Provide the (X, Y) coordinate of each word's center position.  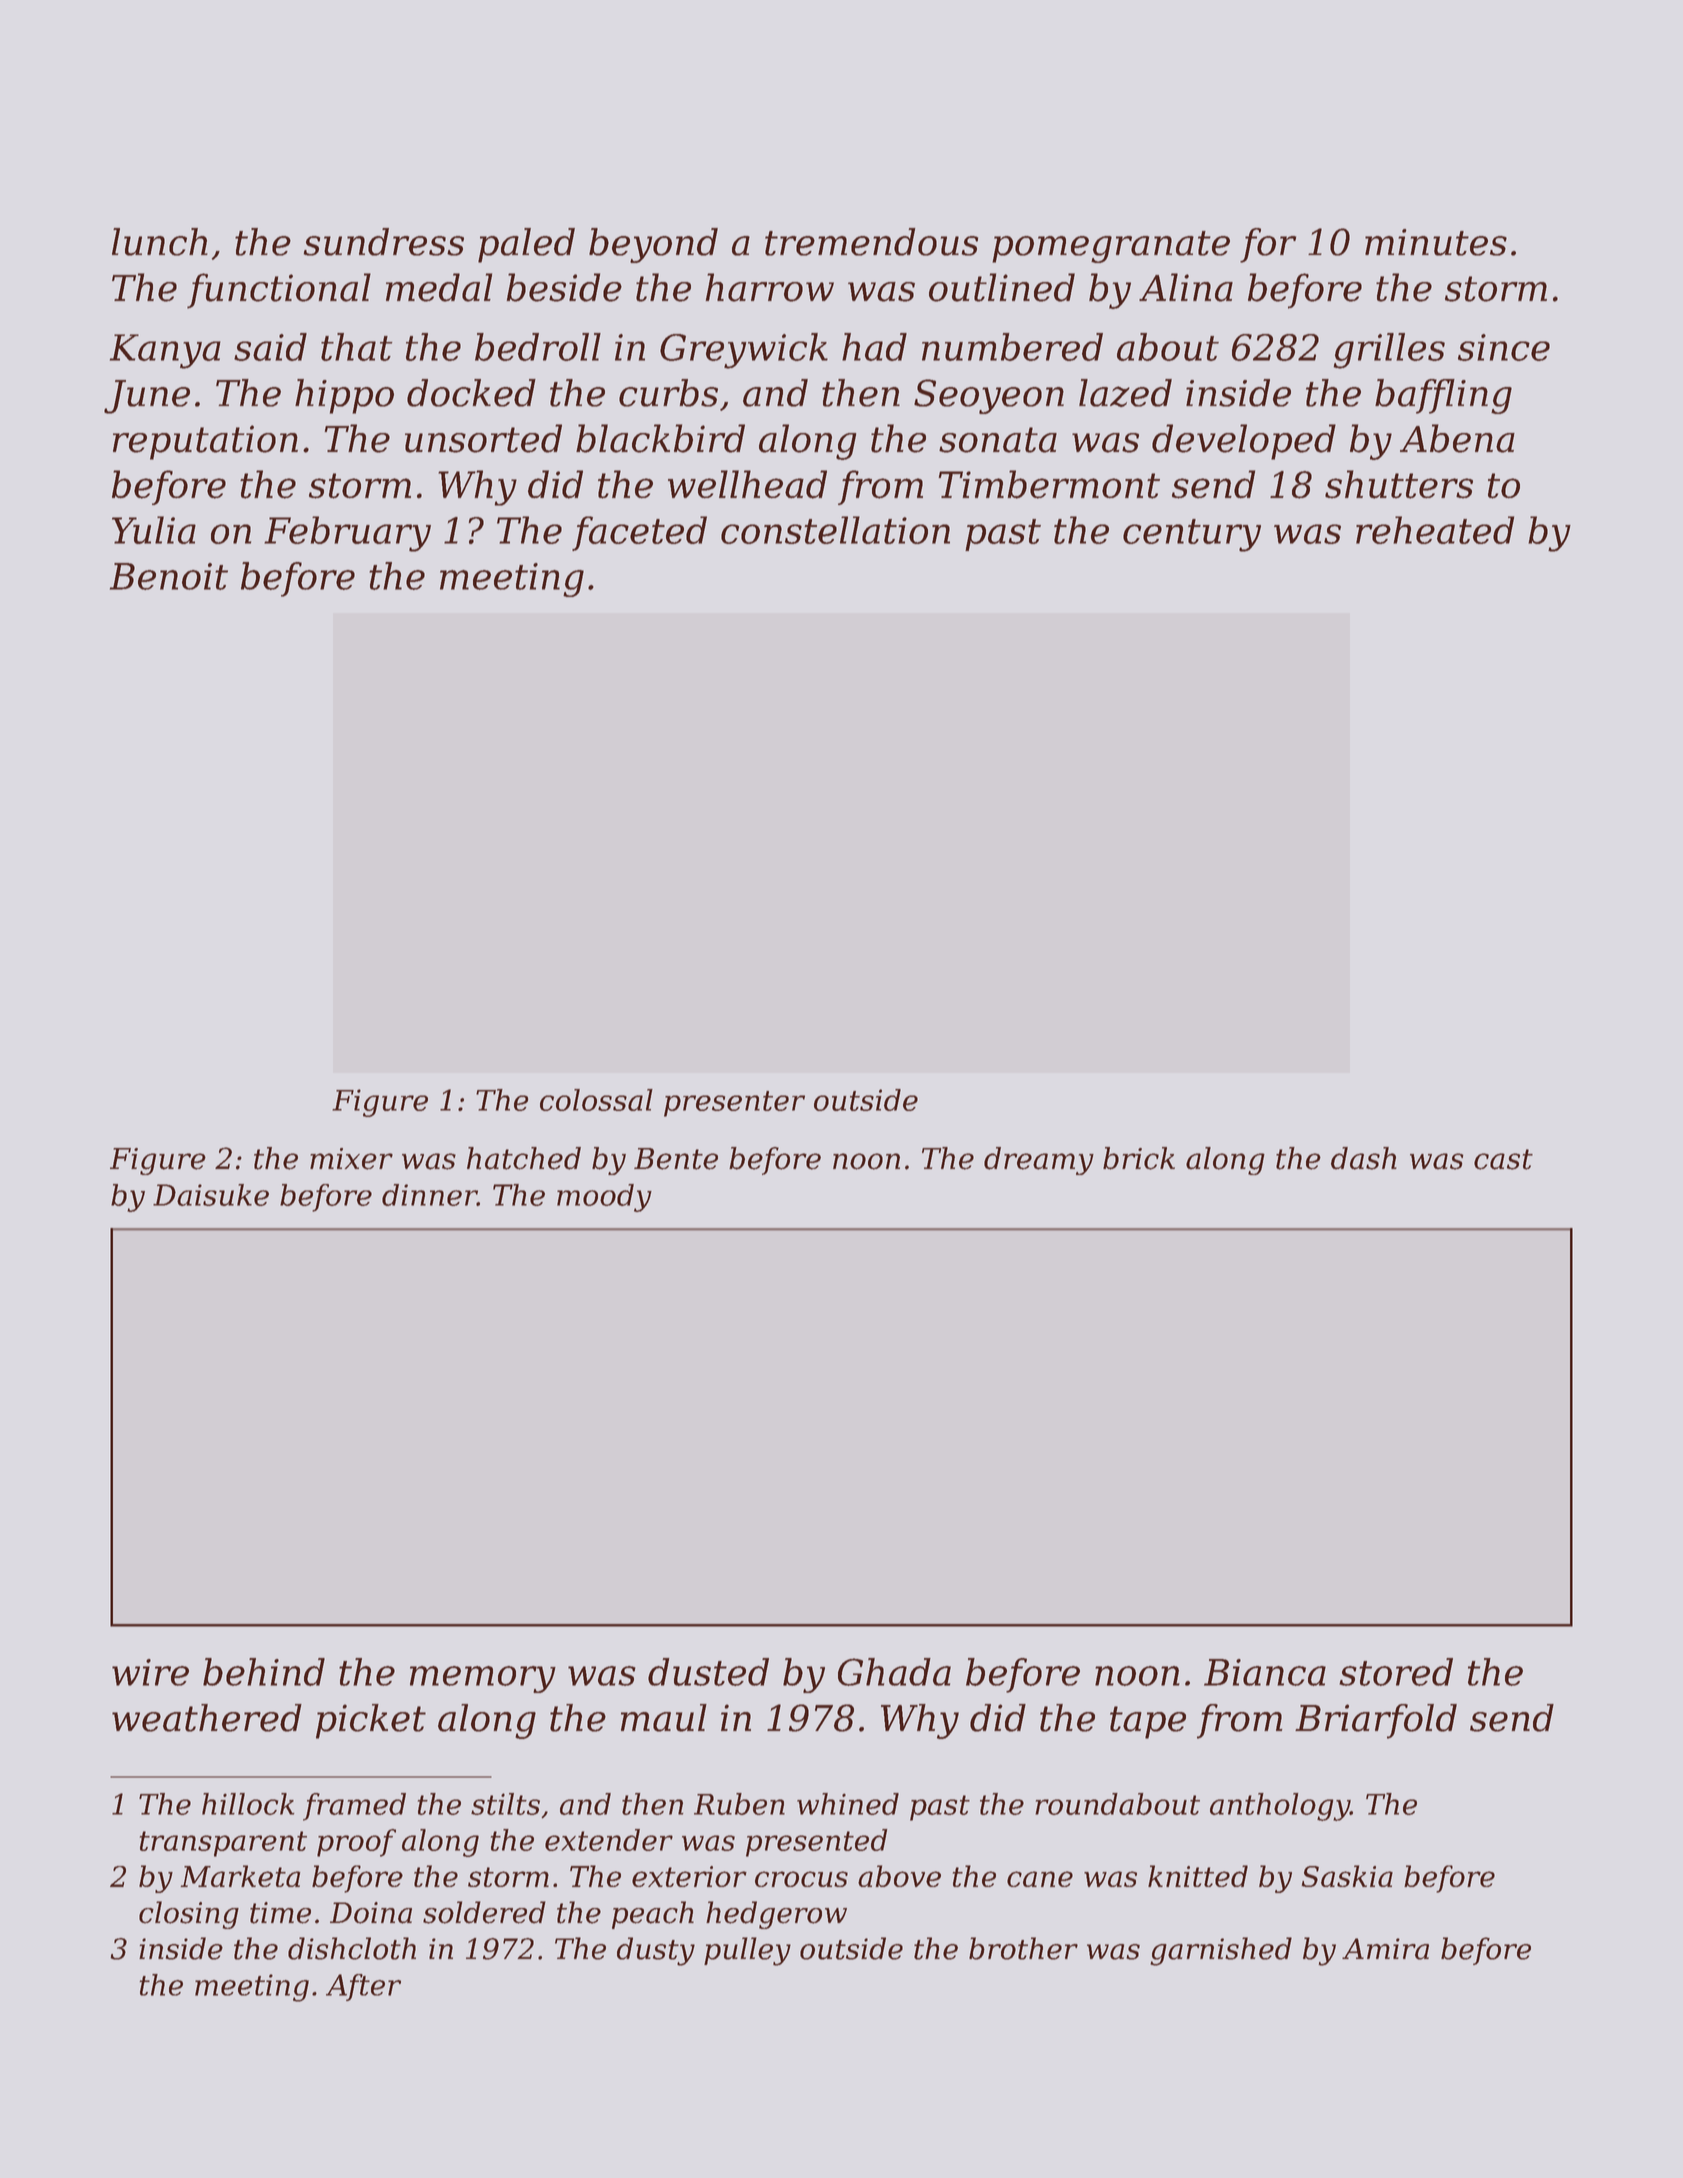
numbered (1012, 347)
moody (604, 1198)
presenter (734, 1104)
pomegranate (1111, 247)
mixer (351, 1159)
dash (1364, 1158)
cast (1503, 1159)
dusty (656, 1951)
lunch (160, 242)
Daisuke (211, 1195)
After (363, 1987)
